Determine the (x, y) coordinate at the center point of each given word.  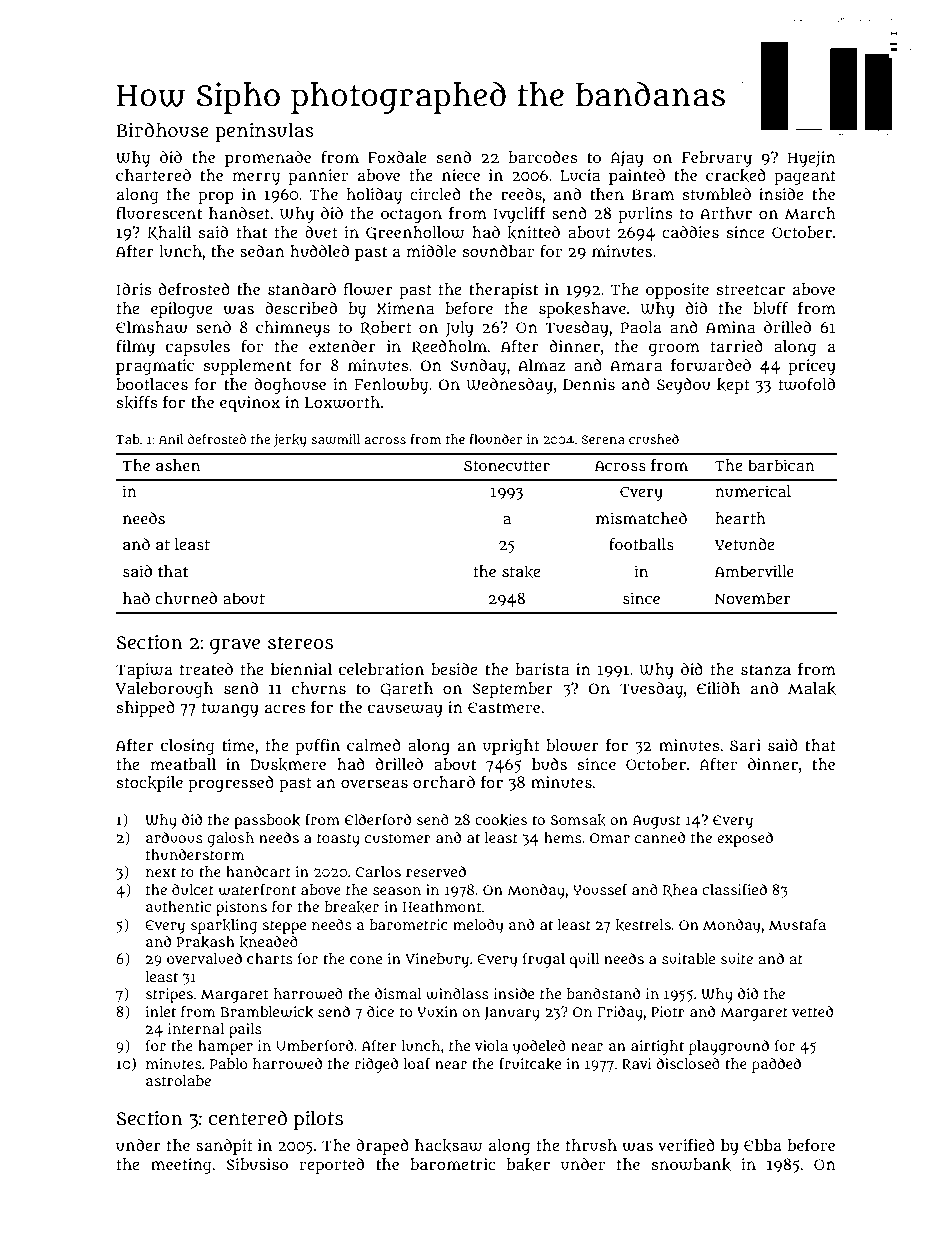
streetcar (751, 289)
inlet (160, 1011)
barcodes (543, 157)
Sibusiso (257, 1164)
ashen (178, 465)
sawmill (335, 439)
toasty (338, 840)
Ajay (627, 159)
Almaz (542, 365)
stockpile (150, 784)
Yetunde (744, 544)
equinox (250, 404)
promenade (268, 159)
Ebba (763, 1145)
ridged (376, 1065)
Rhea (680, 890)
